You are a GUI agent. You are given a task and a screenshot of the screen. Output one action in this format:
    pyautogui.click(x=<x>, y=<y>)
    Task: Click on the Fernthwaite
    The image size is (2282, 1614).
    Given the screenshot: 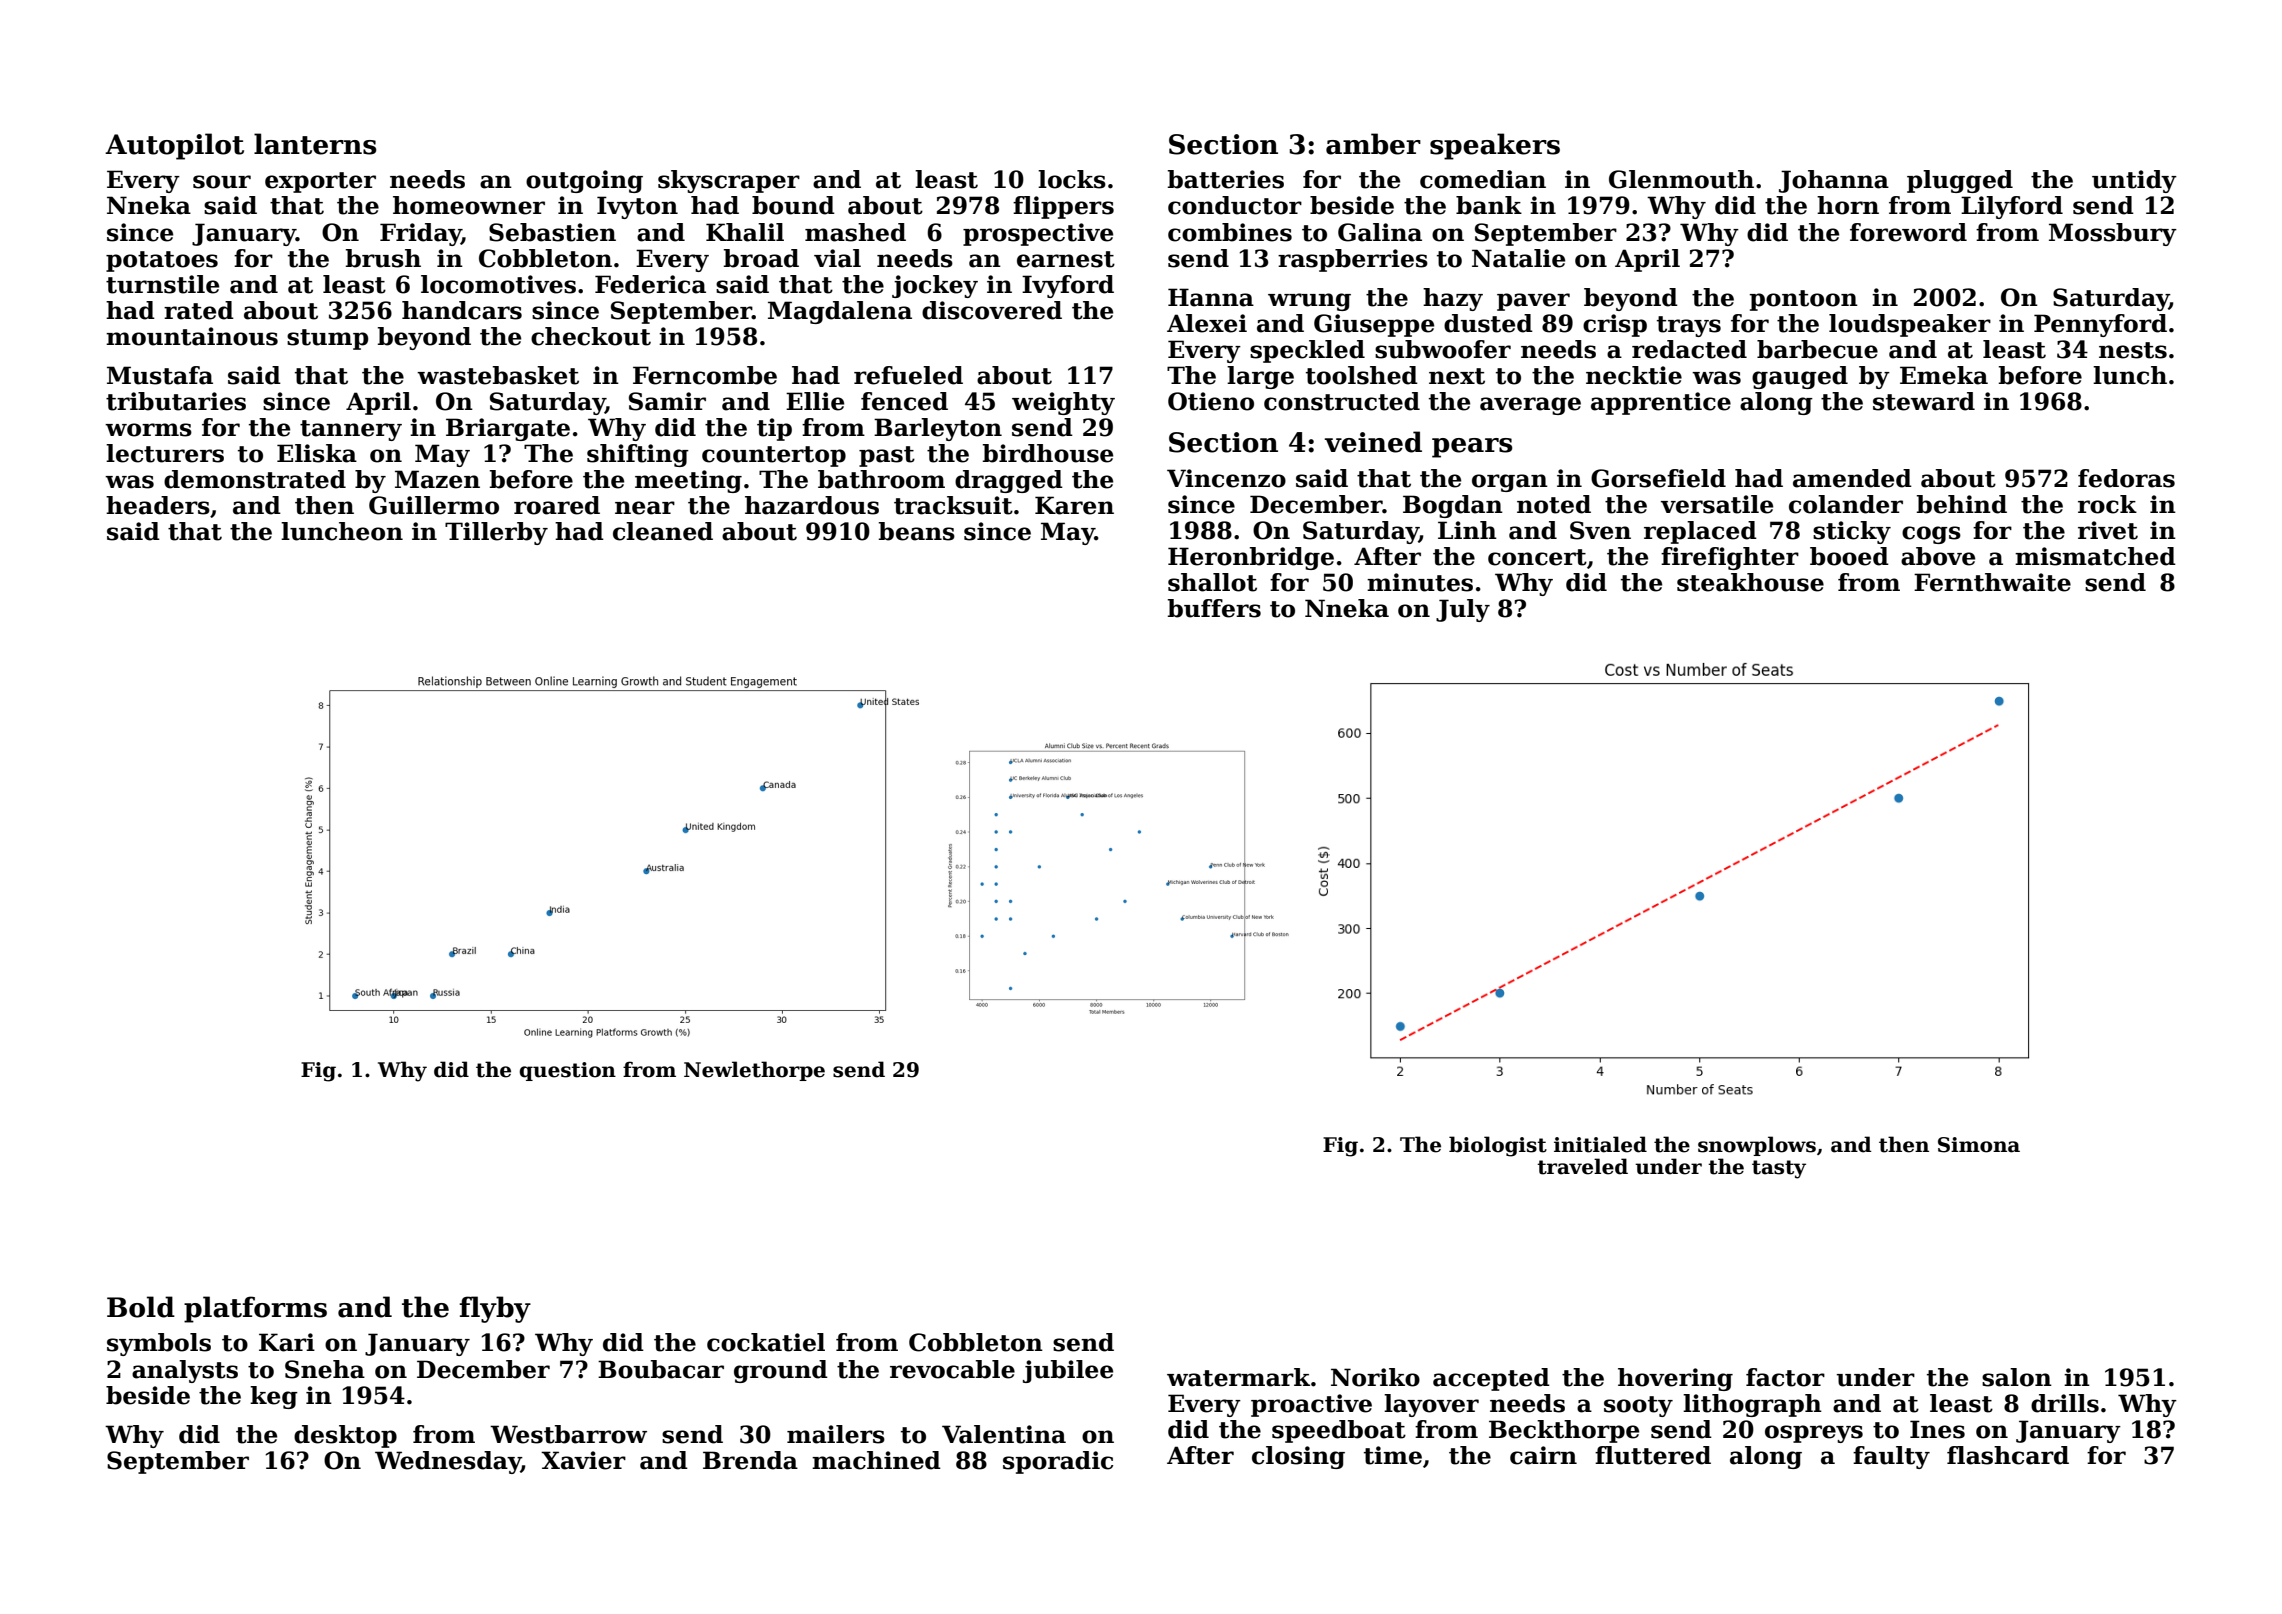 What is the action you would take?
    pyautogui.click(x=1992, y=582)
